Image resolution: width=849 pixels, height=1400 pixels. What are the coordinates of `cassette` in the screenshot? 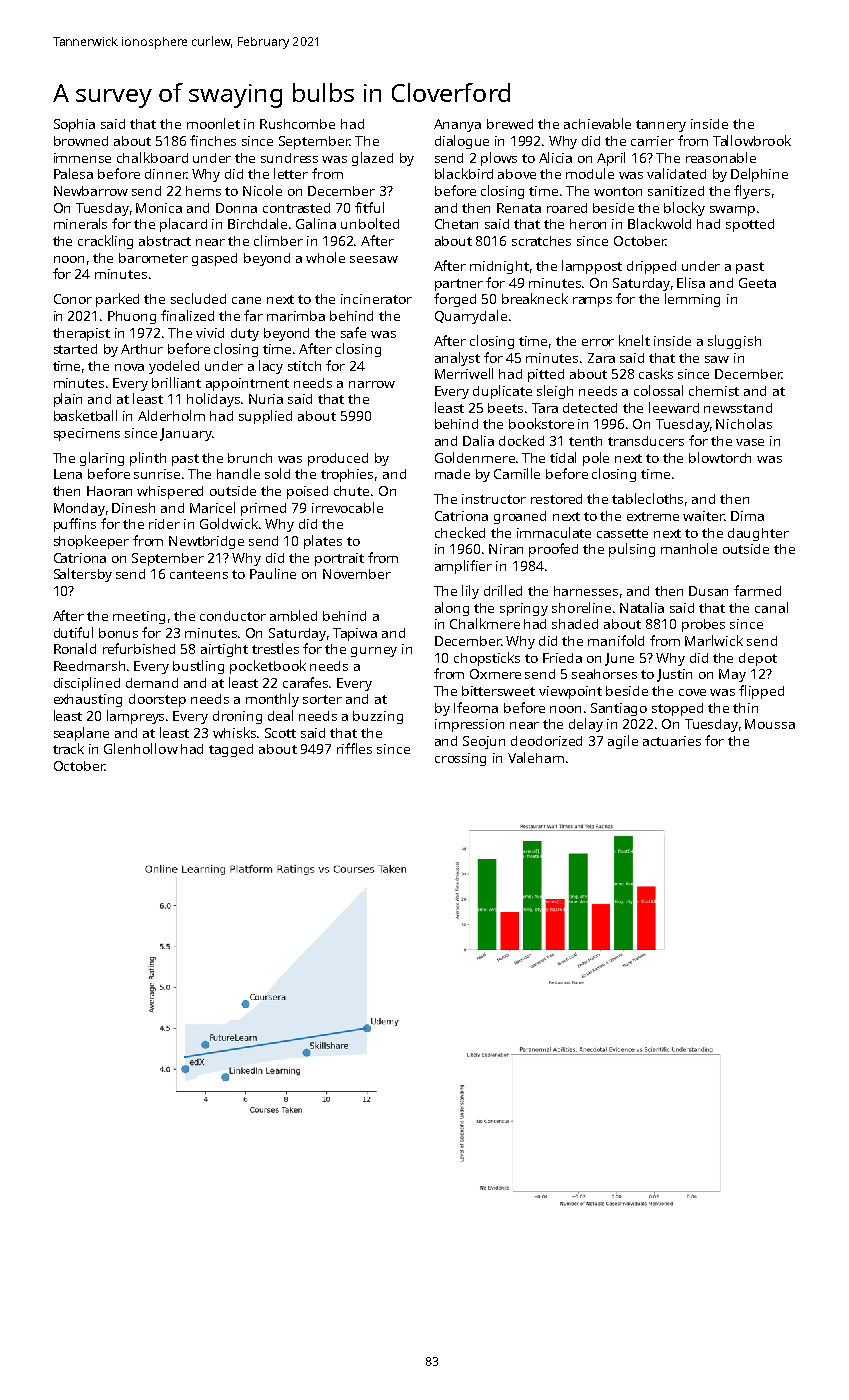 It's located at (622, 533).
